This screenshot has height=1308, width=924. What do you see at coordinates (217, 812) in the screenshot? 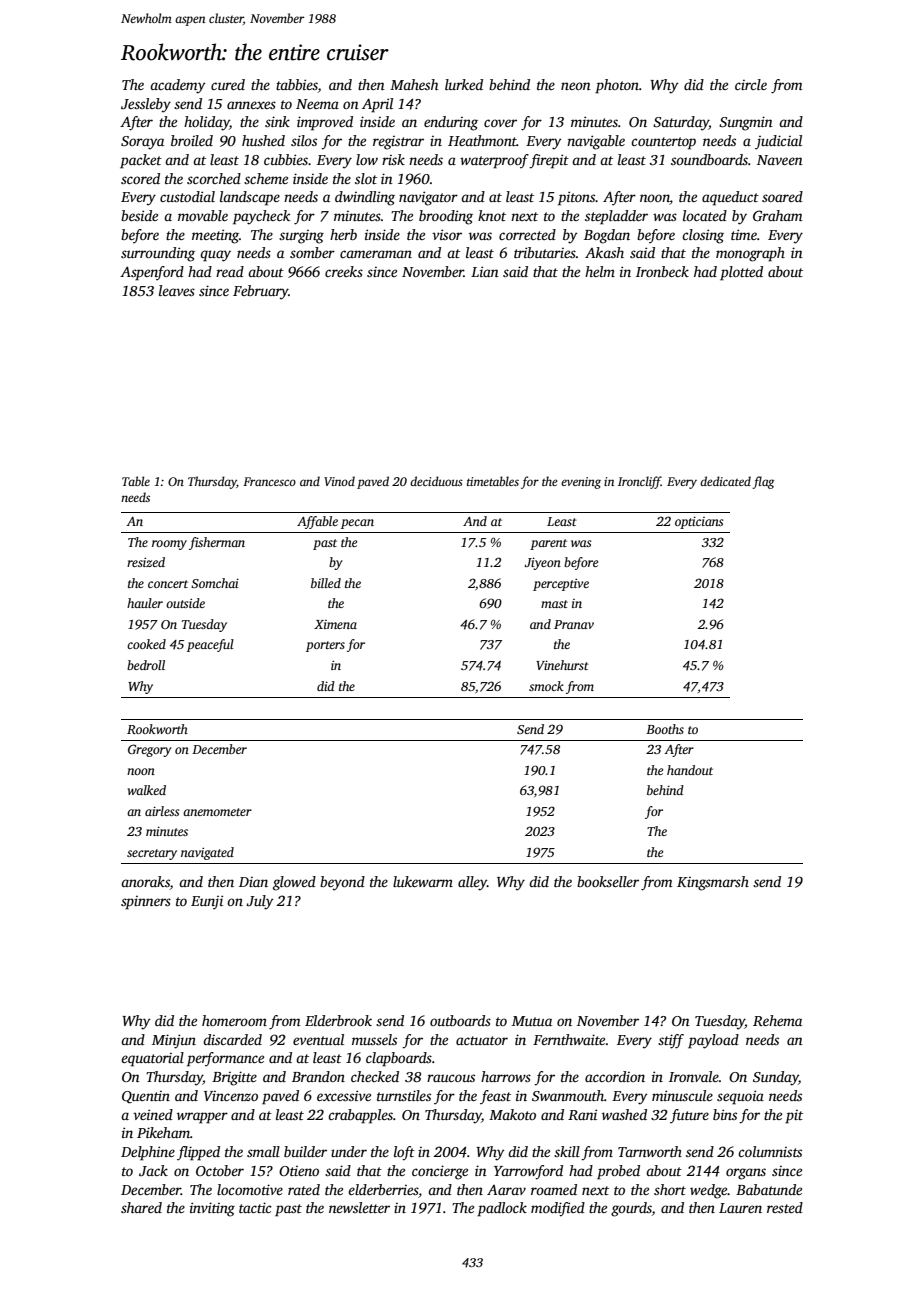
I see `anemometer` at bounding box center [217, 812].
